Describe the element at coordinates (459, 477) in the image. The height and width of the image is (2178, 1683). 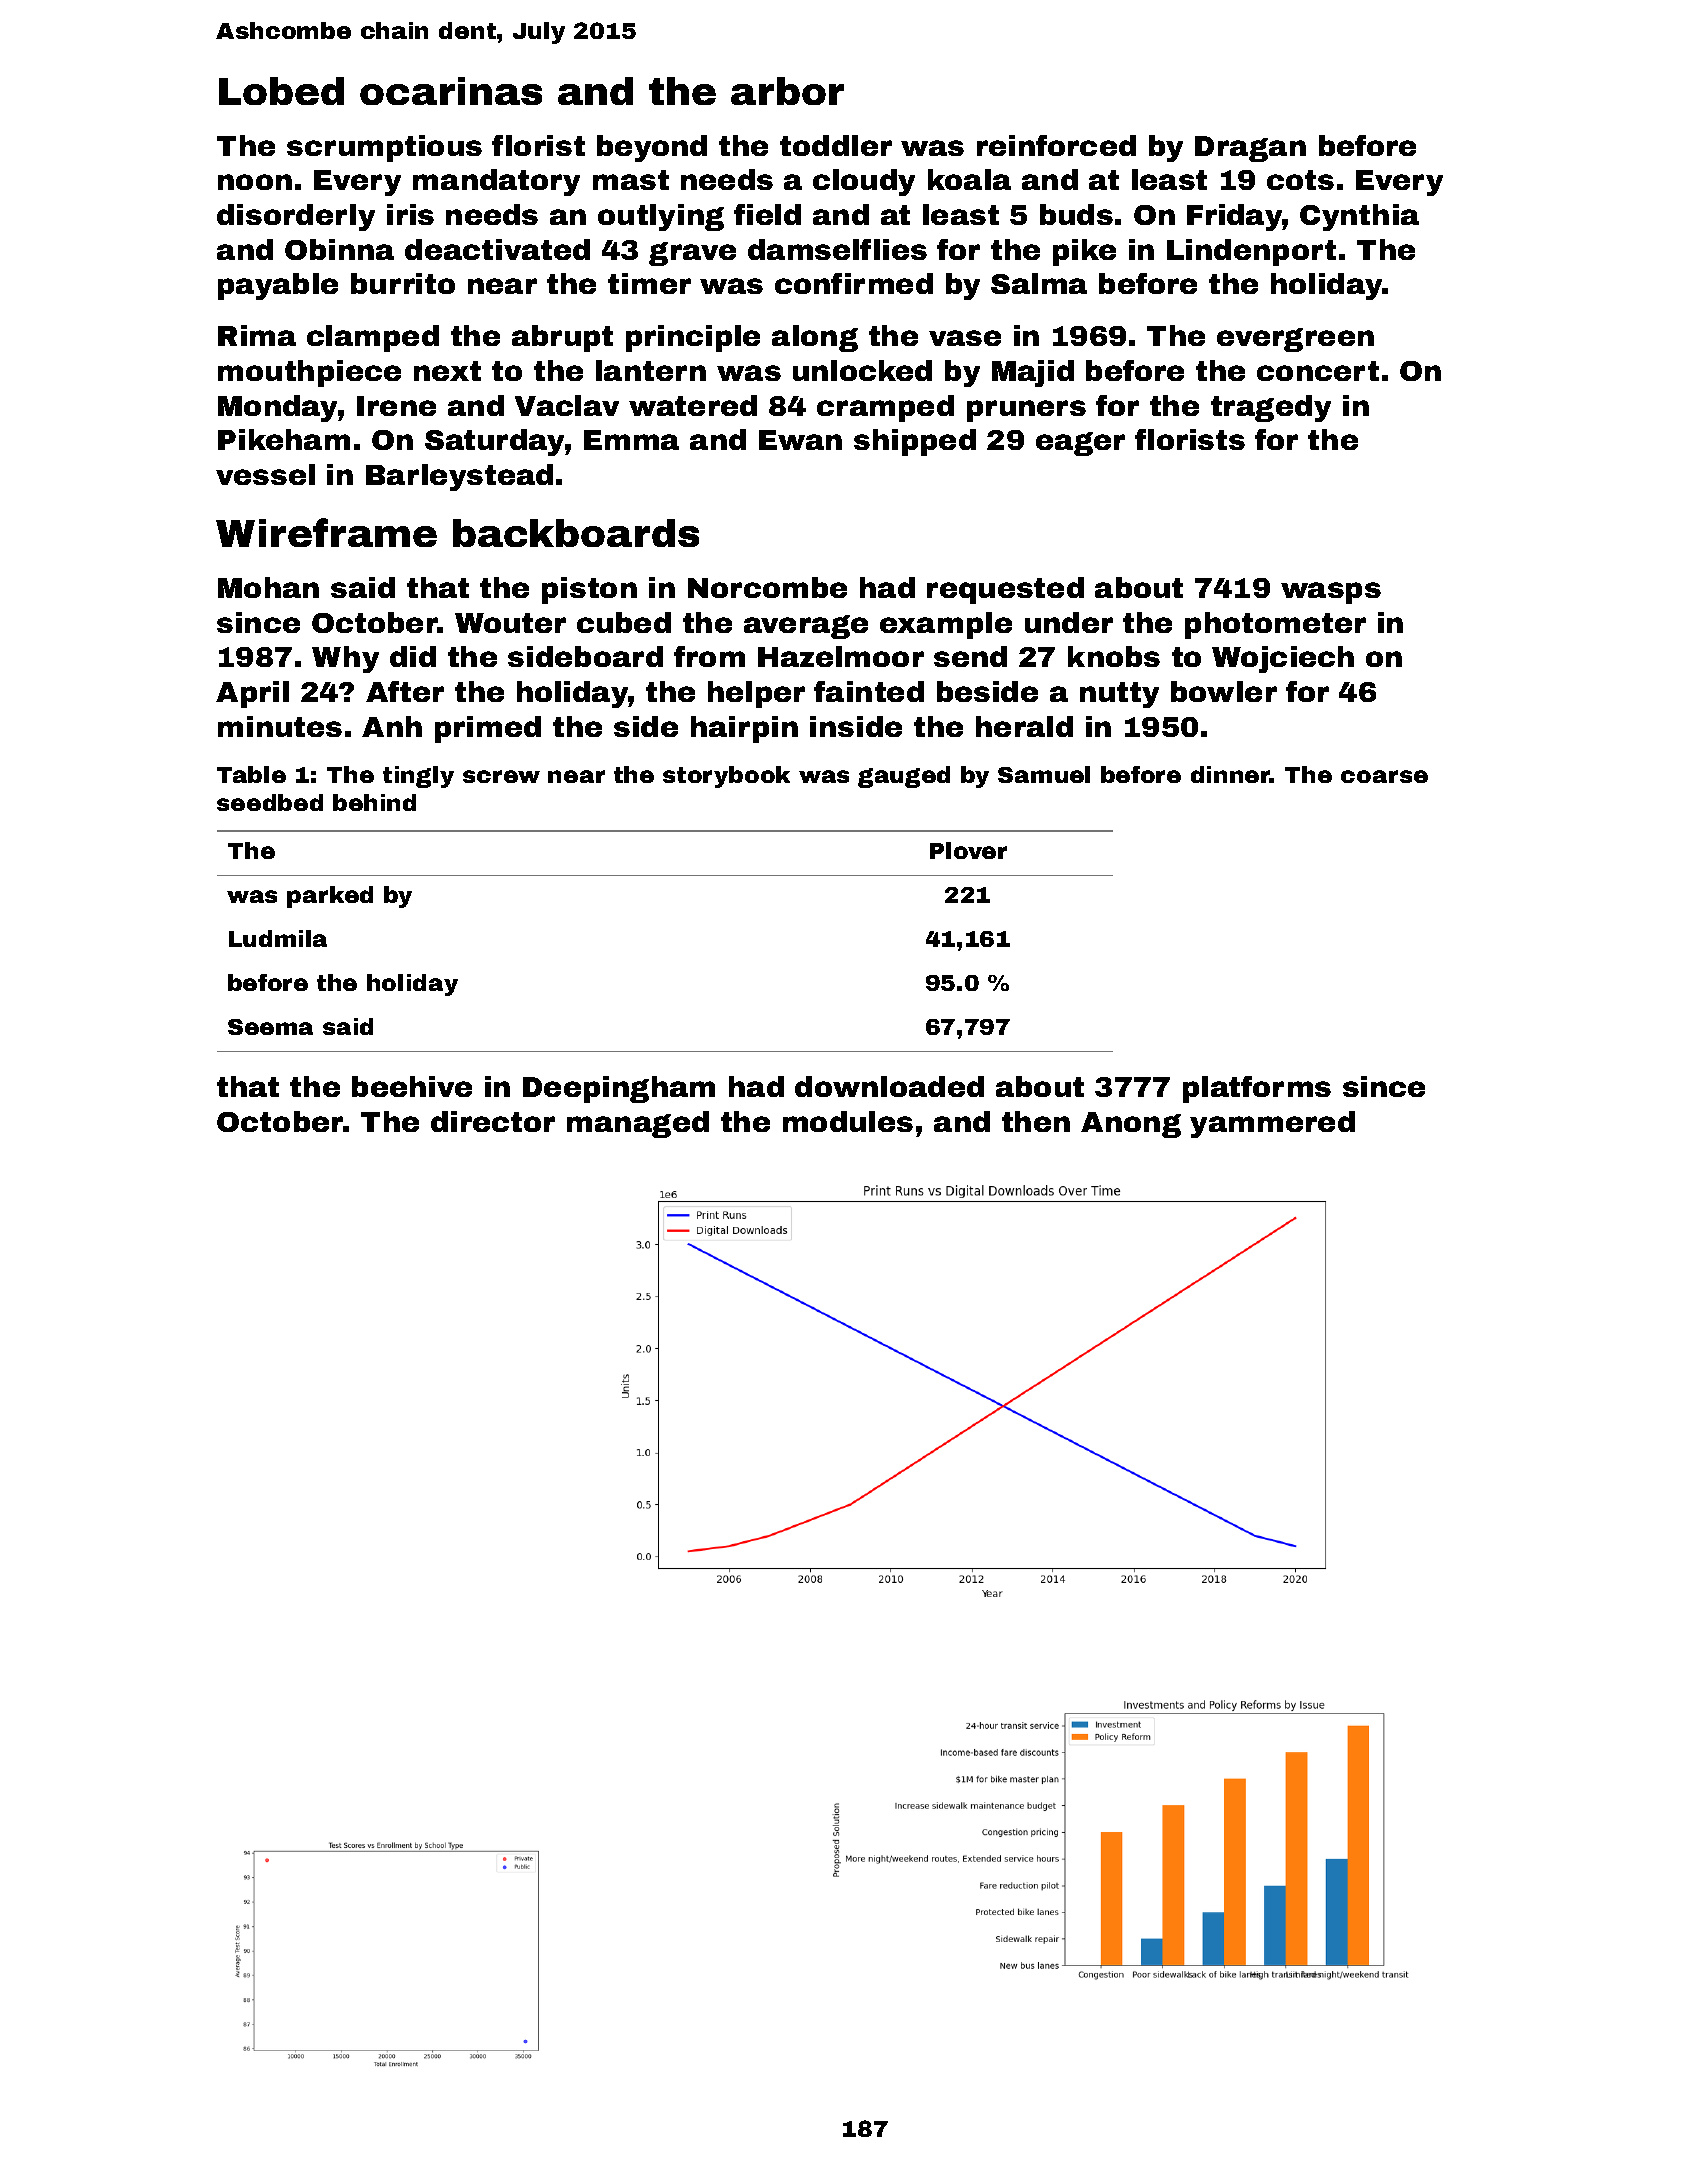
I see `Barleystead` at that location.
